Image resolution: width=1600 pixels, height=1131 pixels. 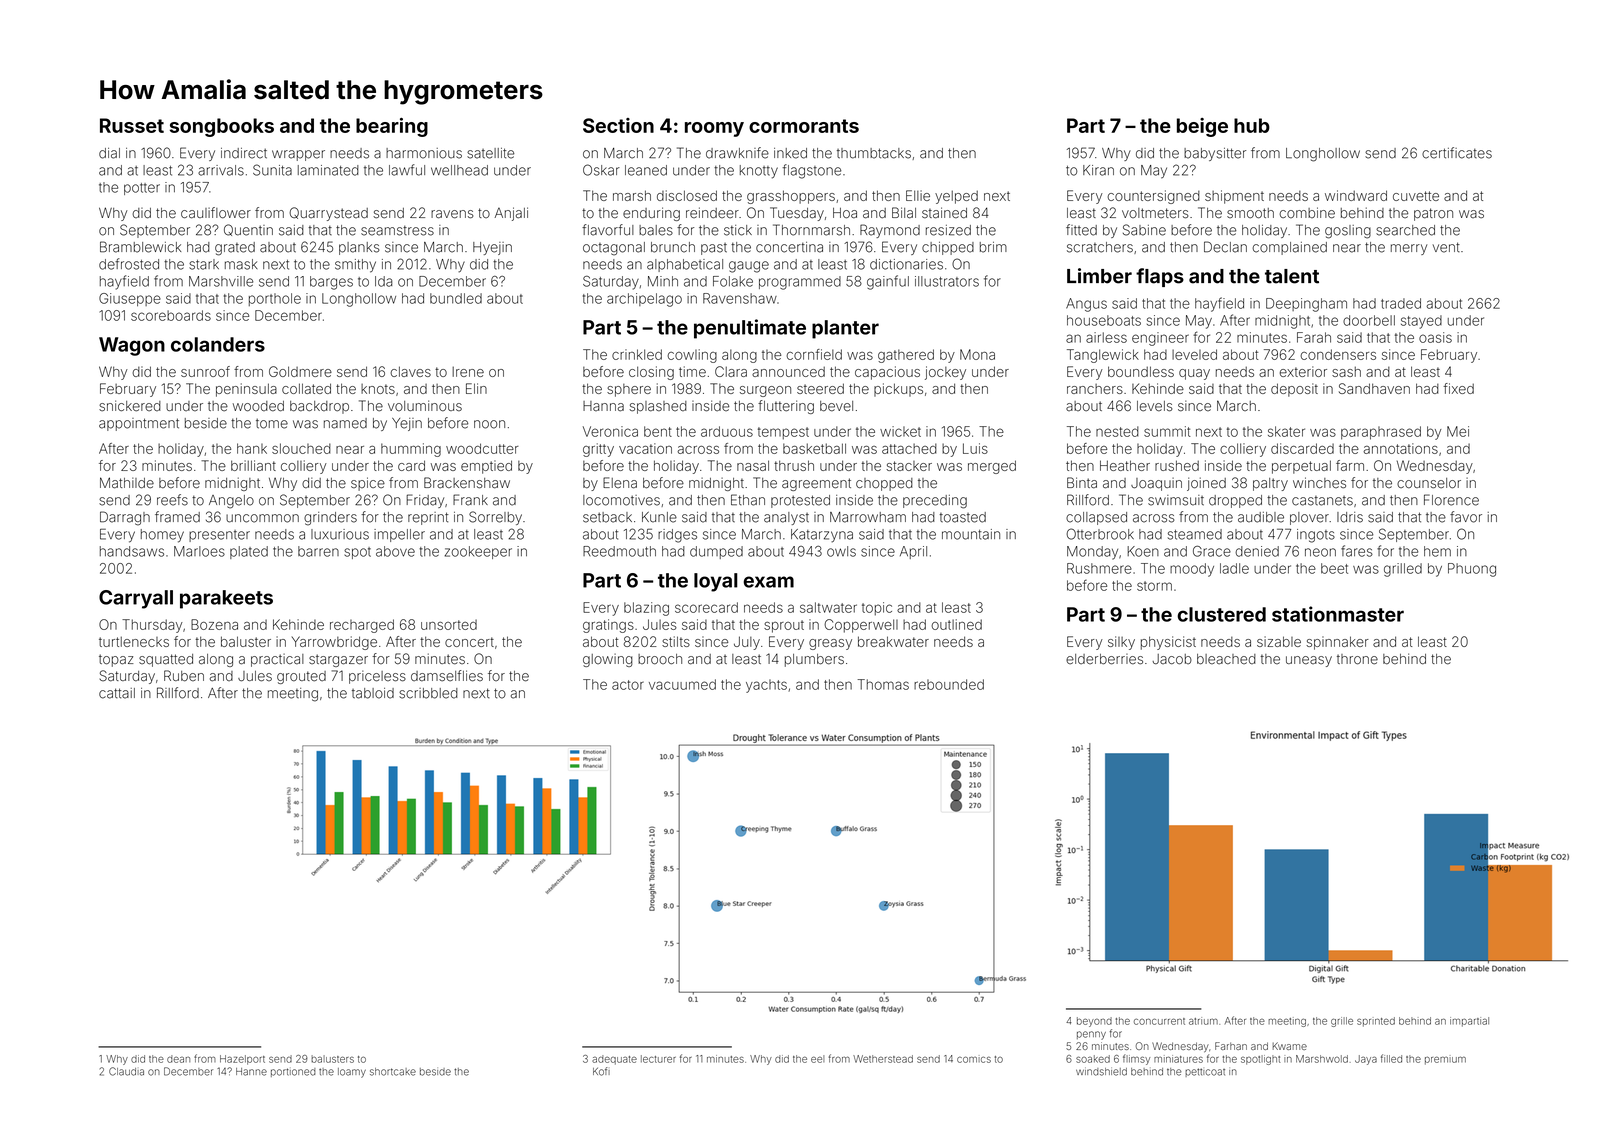 What do you see at coordinates (883, 684) in the page?
I see `Thomas` at bounding box center [883, 684].
